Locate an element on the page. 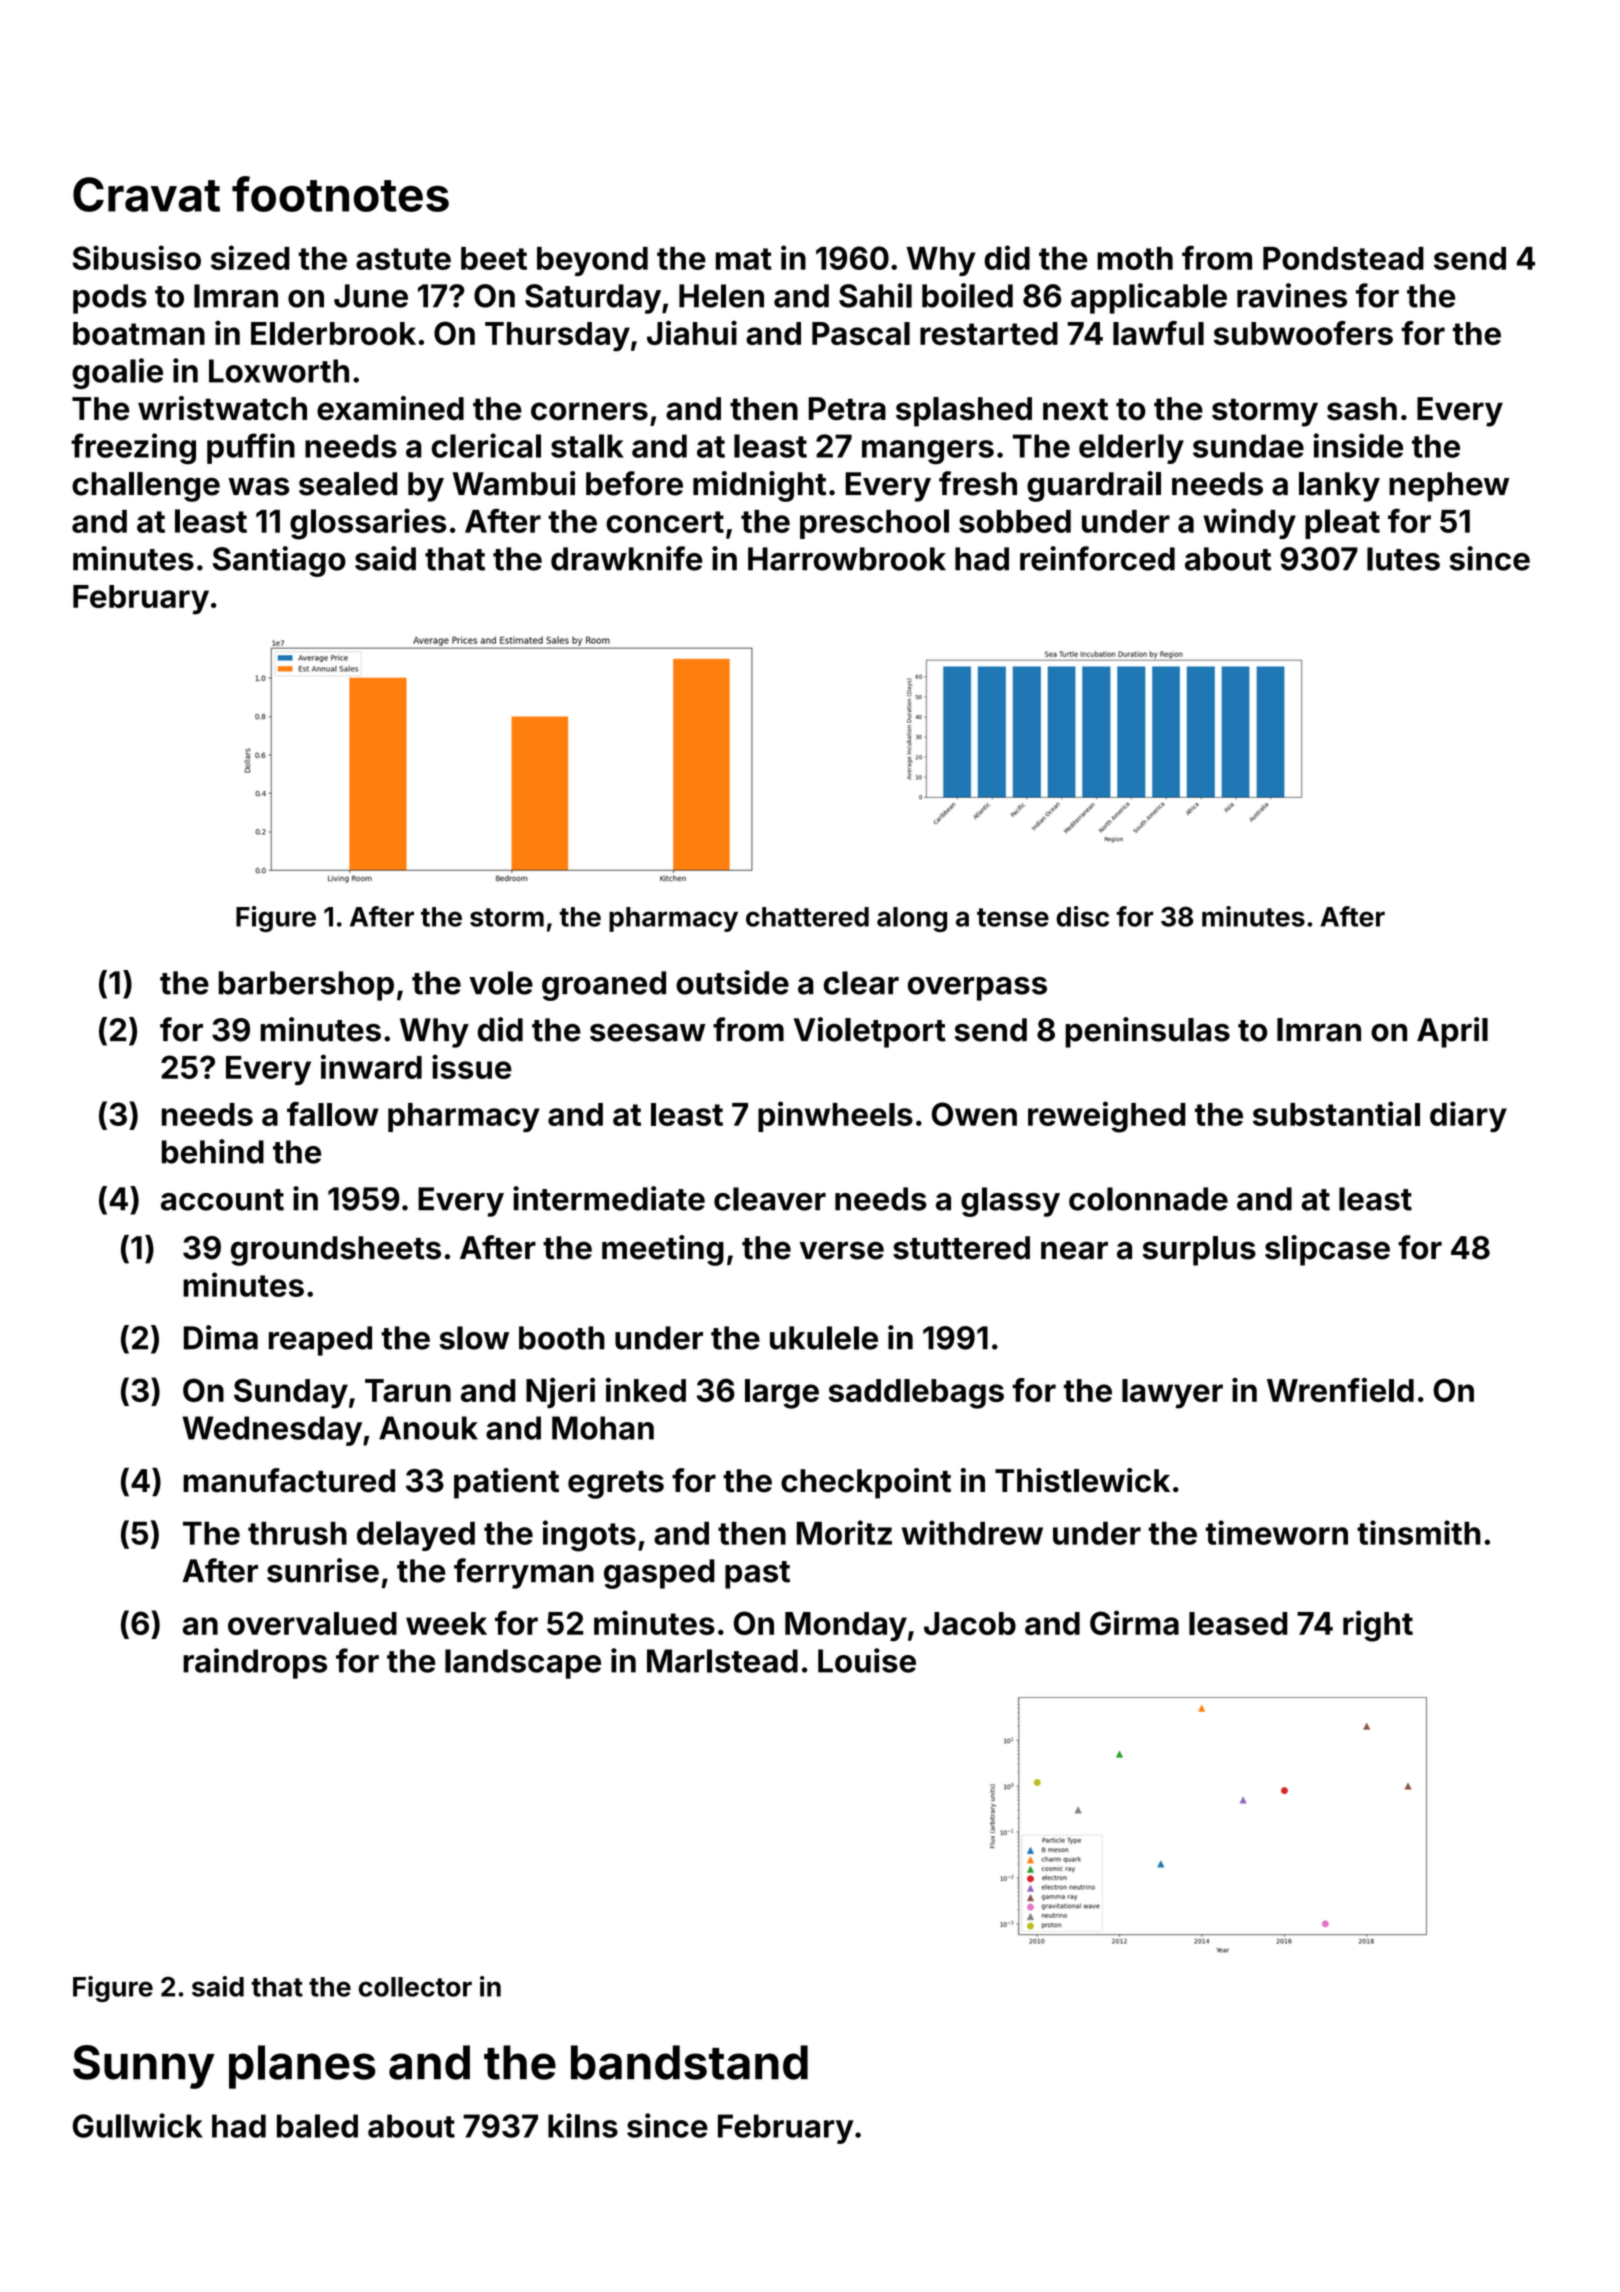  tinsmith is located at coordinates (1419, 1532).
